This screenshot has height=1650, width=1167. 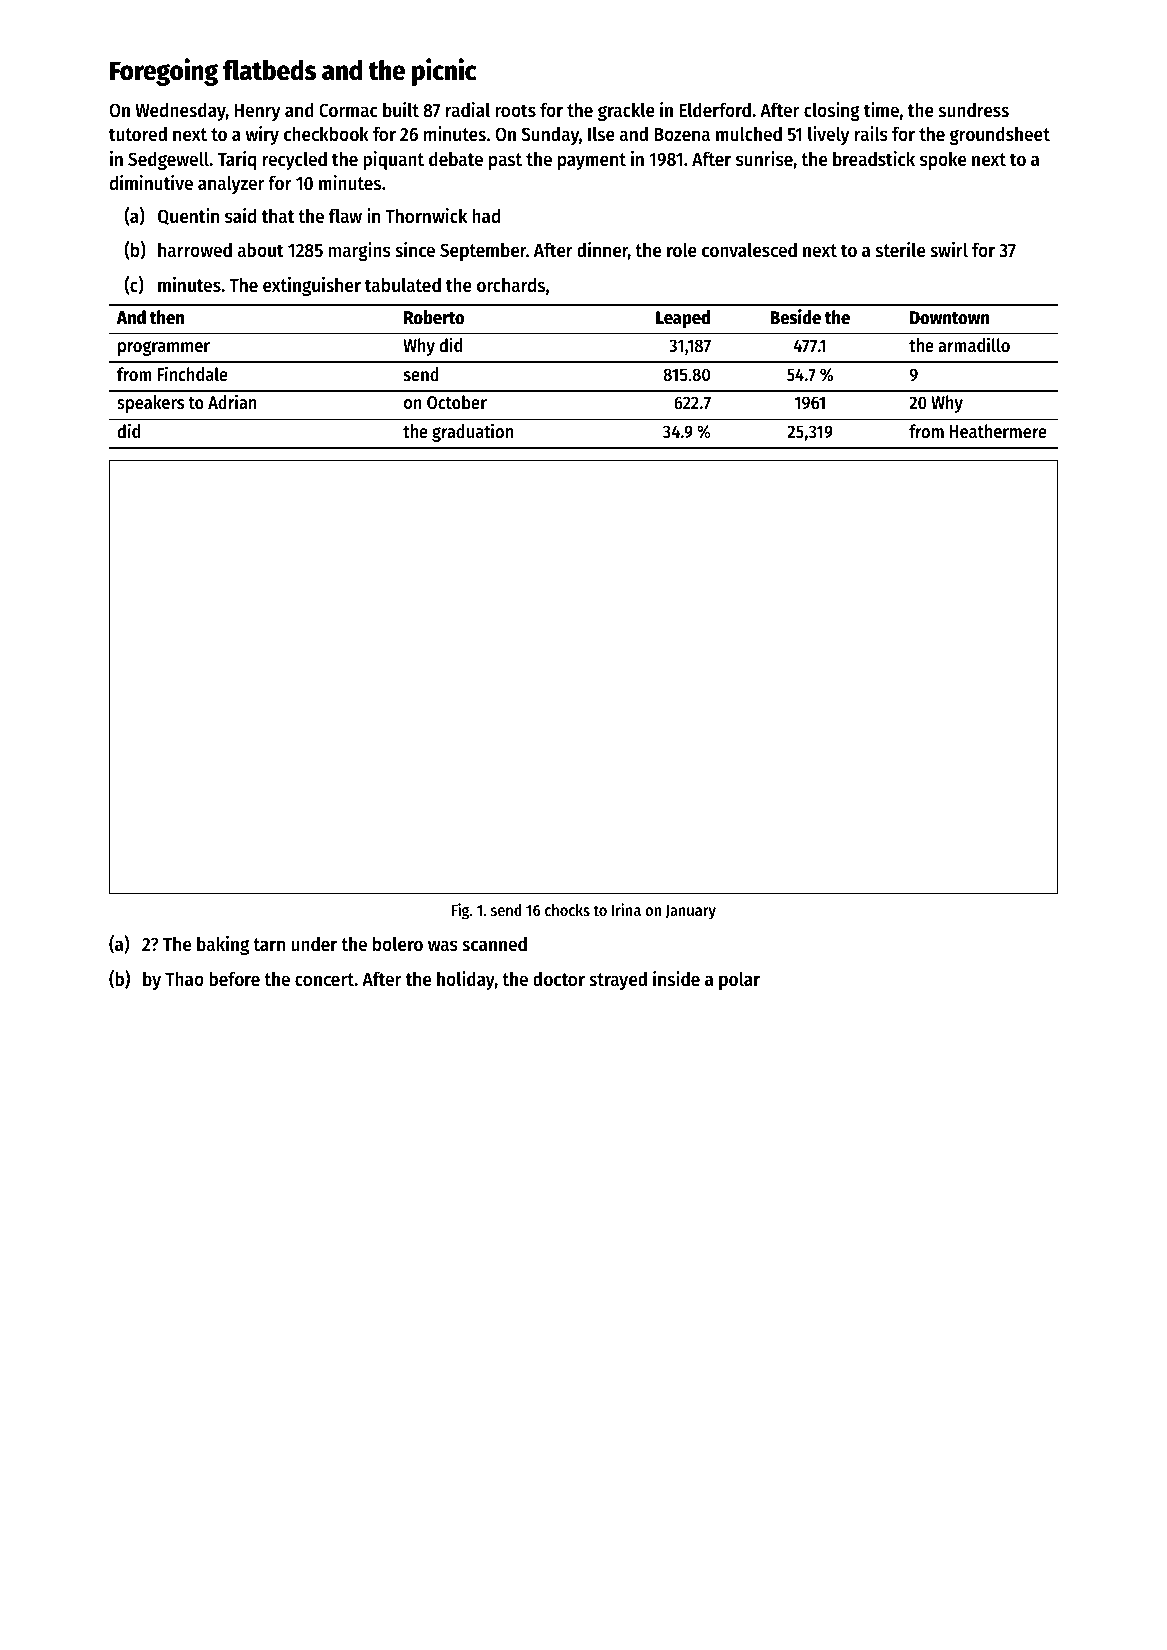 I want to click on Leaped, so click(x=683, y=319).
